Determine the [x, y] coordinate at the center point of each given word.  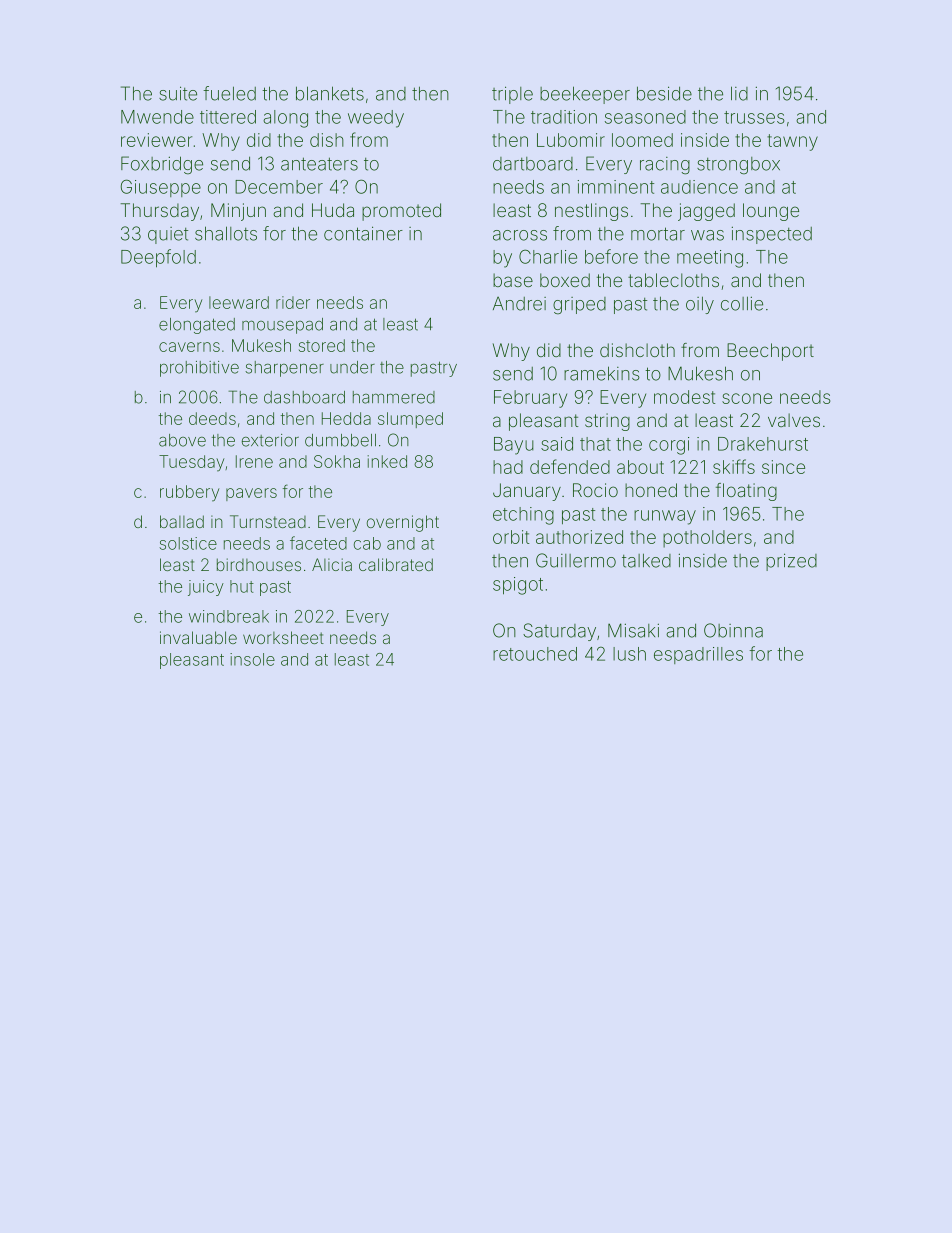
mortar [658, 234]
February [530, 399]
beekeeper [585, 95]
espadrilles [698, 655]
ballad [182, 521]
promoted [401, 212]
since [783, 467]
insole [252, 659]
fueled [229, 93]
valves [794, 420]
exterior [270, 440]
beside [664, 93]
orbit [511, 537]
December [279, 187]
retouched [535, 654]
